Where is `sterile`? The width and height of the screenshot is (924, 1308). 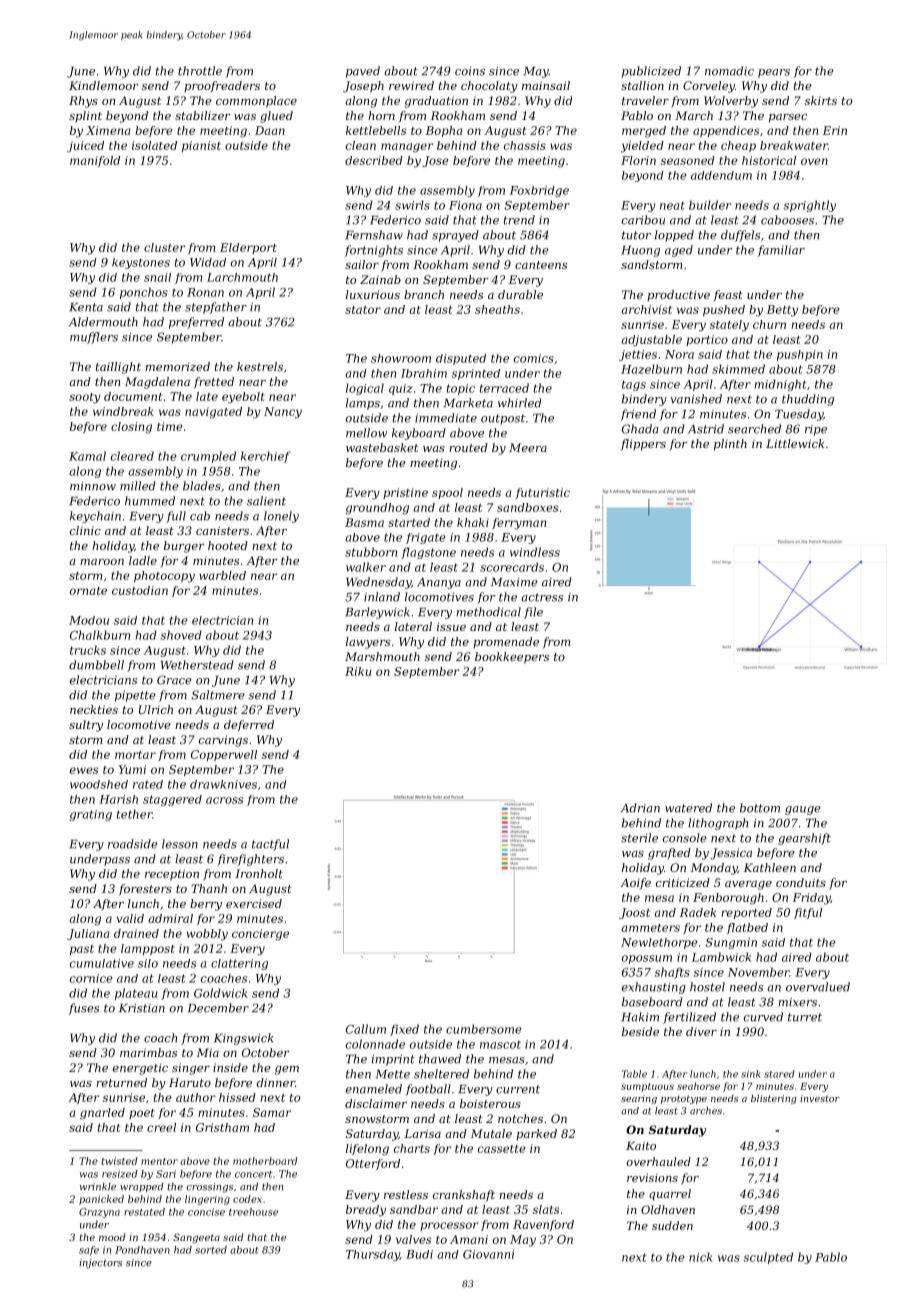
sterile is located at coordinates (639, 838).
